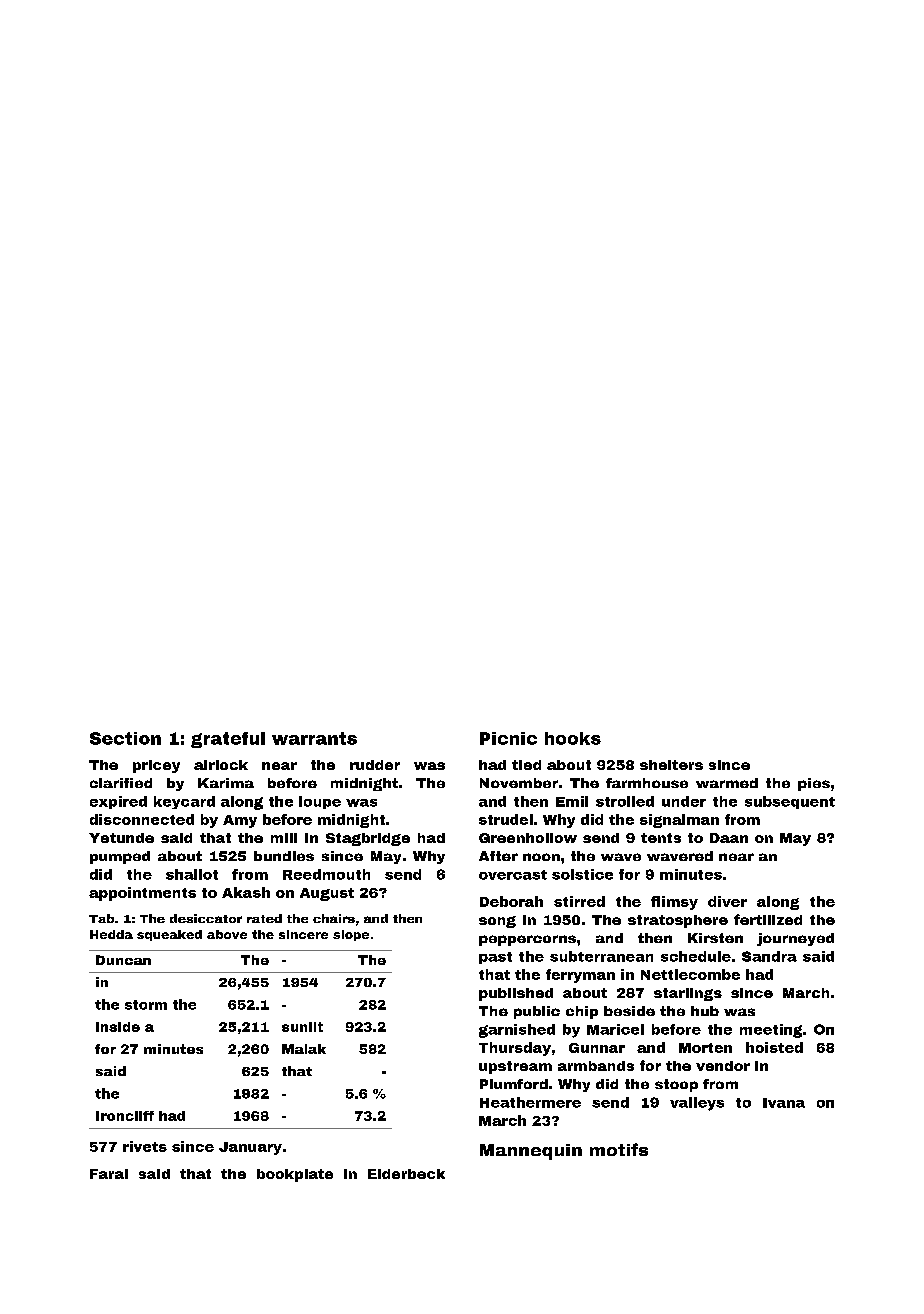 The image size is (924, 1314). Describe the element at coordinates (573, 738) in the document. I see `hooks` at that location.
